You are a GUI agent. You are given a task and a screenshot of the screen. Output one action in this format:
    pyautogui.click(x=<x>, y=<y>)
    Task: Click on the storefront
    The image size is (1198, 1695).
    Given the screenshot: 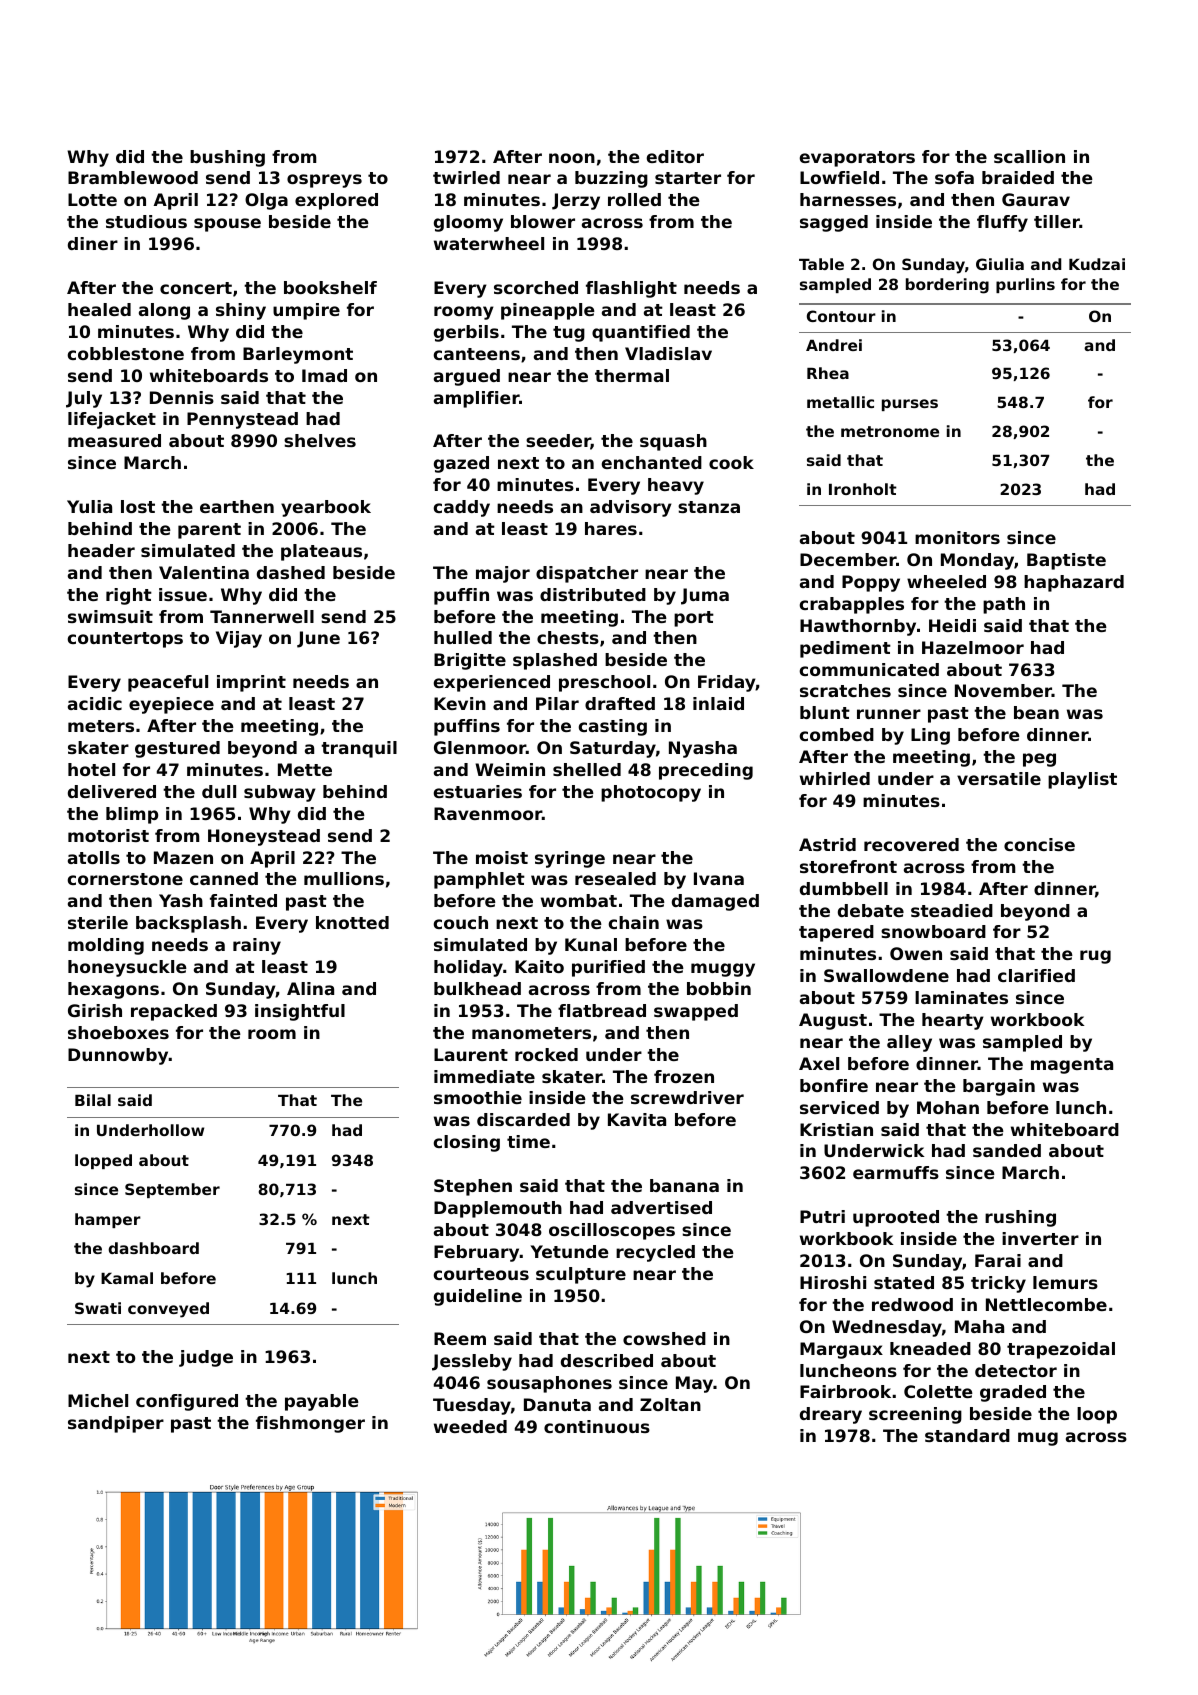 What is the action you would take?
    pyautogui.click(x=848, y=866)
